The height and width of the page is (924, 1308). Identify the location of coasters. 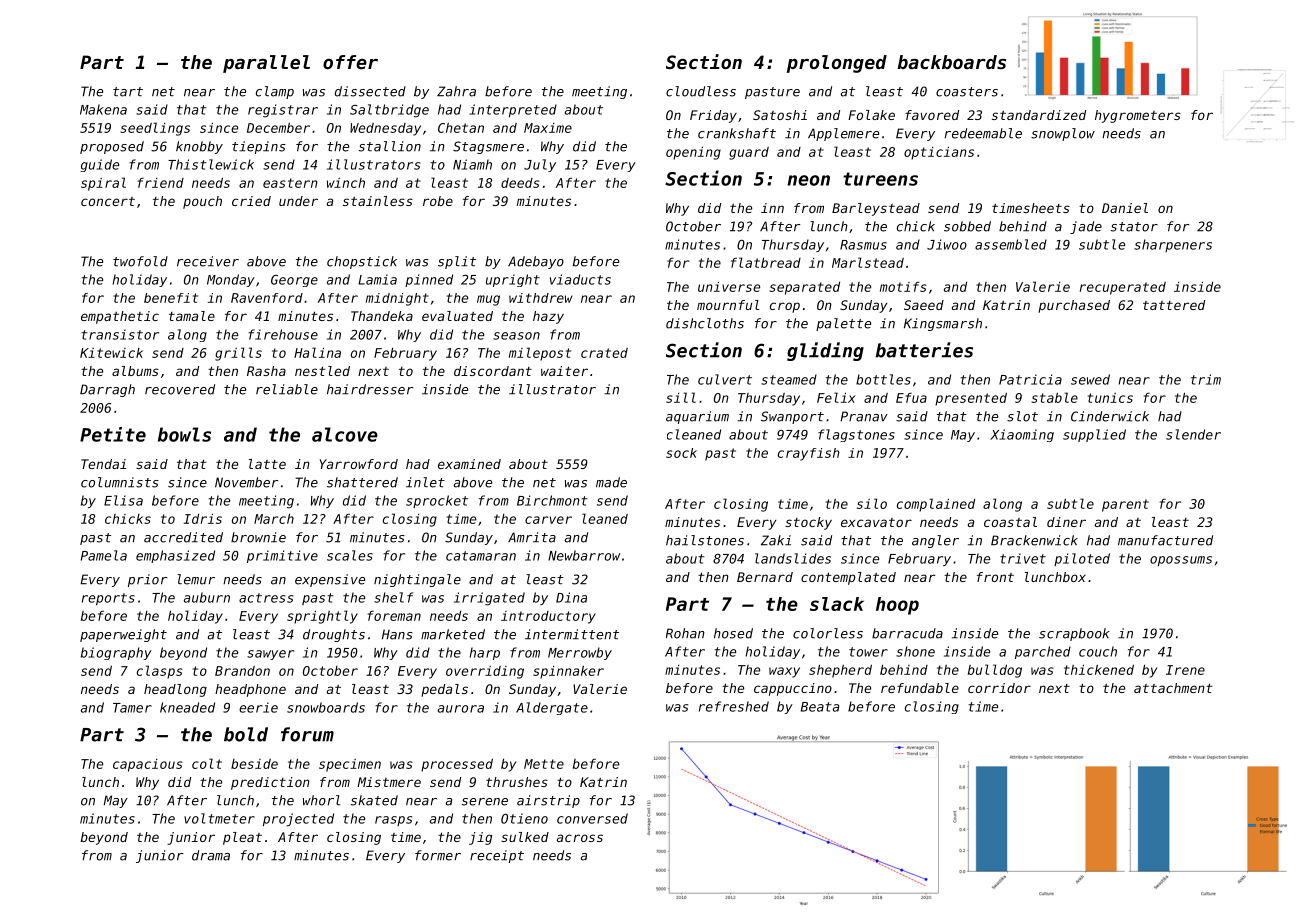
(967, 92).
